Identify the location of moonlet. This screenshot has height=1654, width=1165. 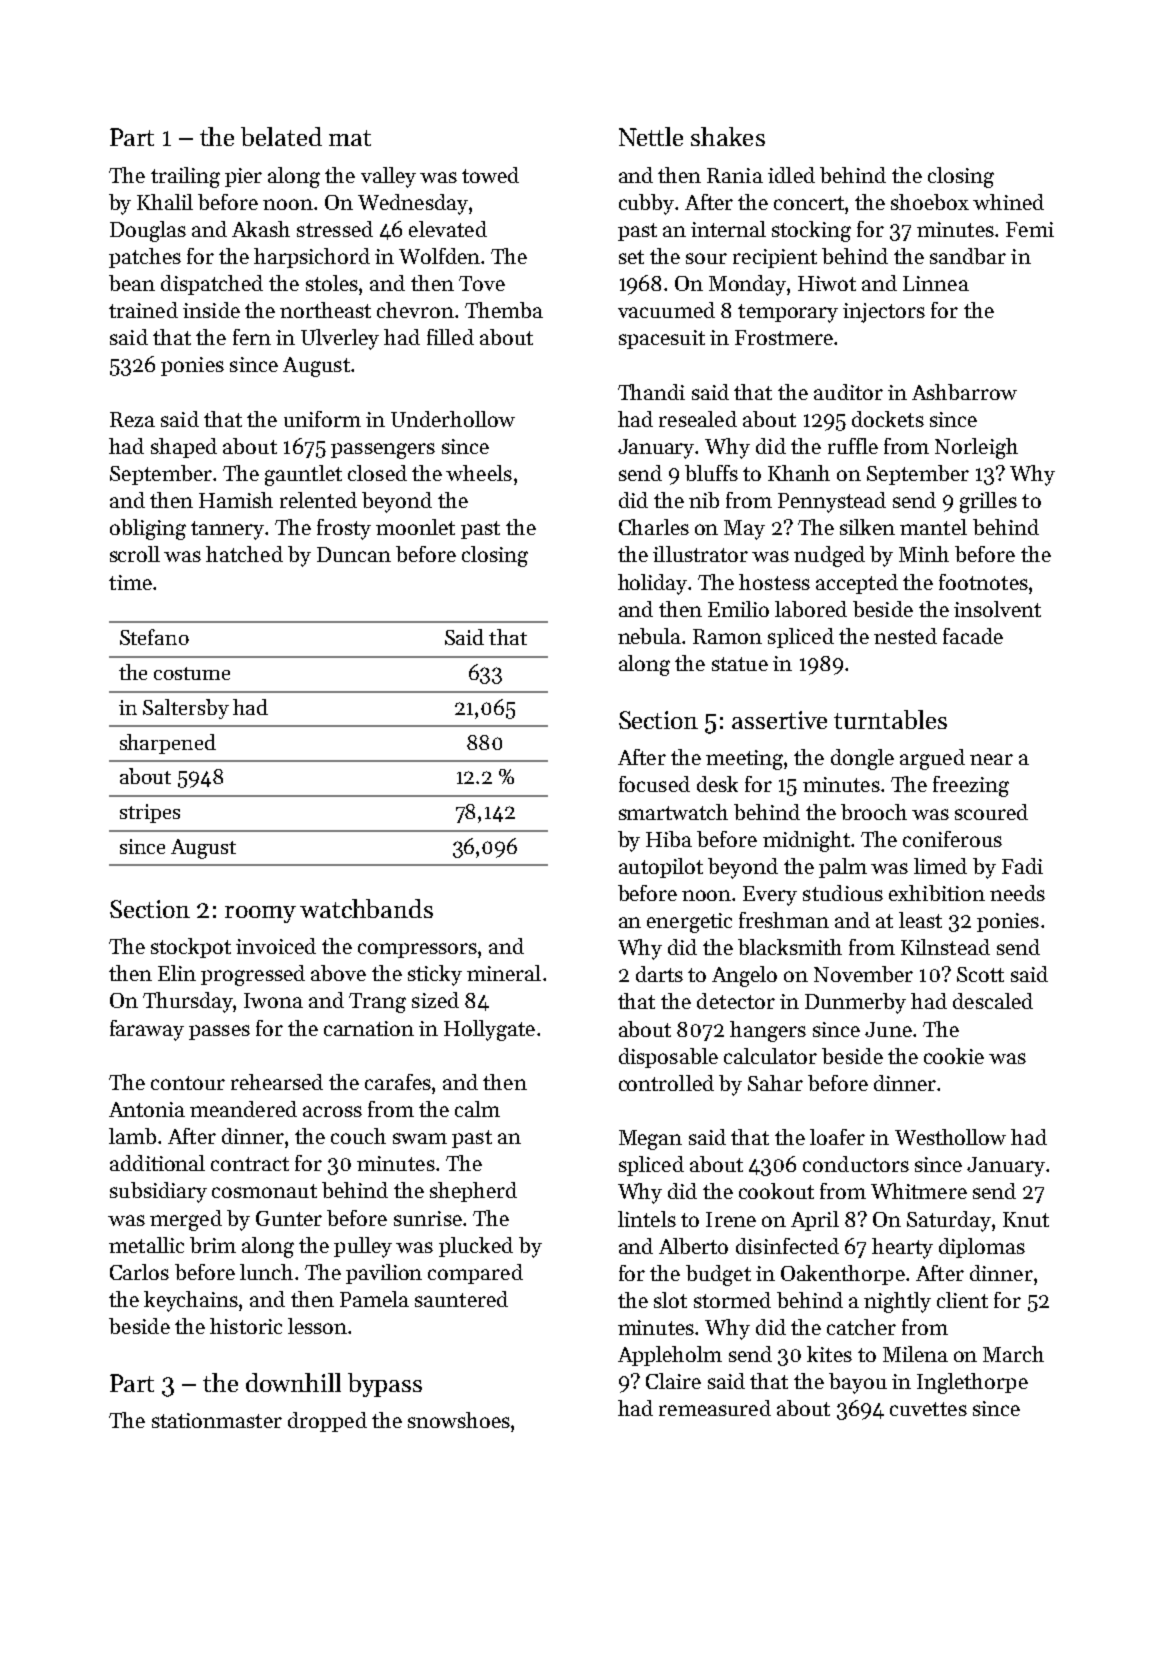
(415, 527).
